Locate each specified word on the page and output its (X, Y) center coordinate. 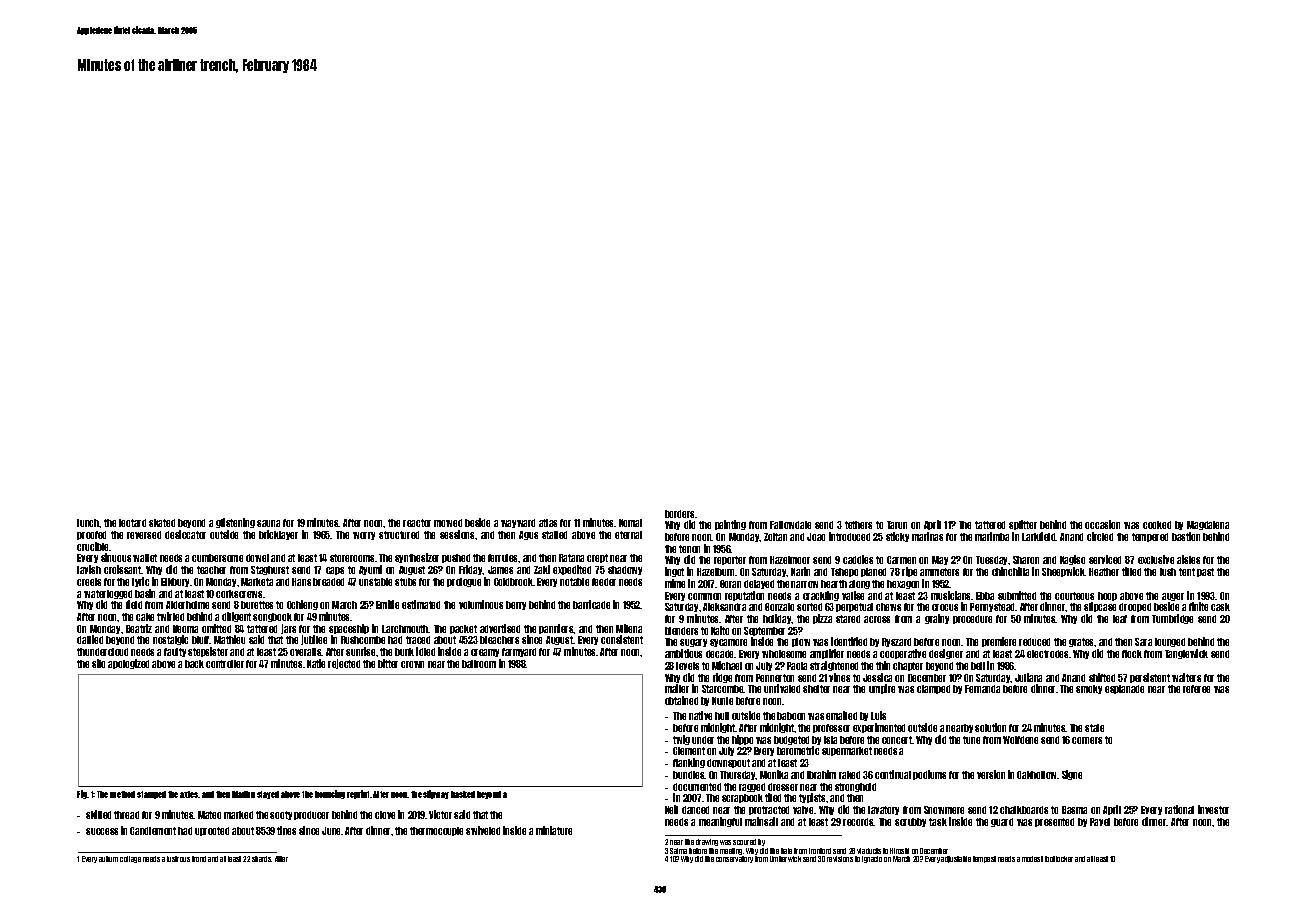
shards (262, 859)
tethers (858, 525)
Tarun (897, 525)
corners (1087, 740)
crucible (93, 546)
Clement (689, 751)
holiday (777, 619)
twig (681, 740)
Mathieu (229, 639)
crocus (945, 607)
